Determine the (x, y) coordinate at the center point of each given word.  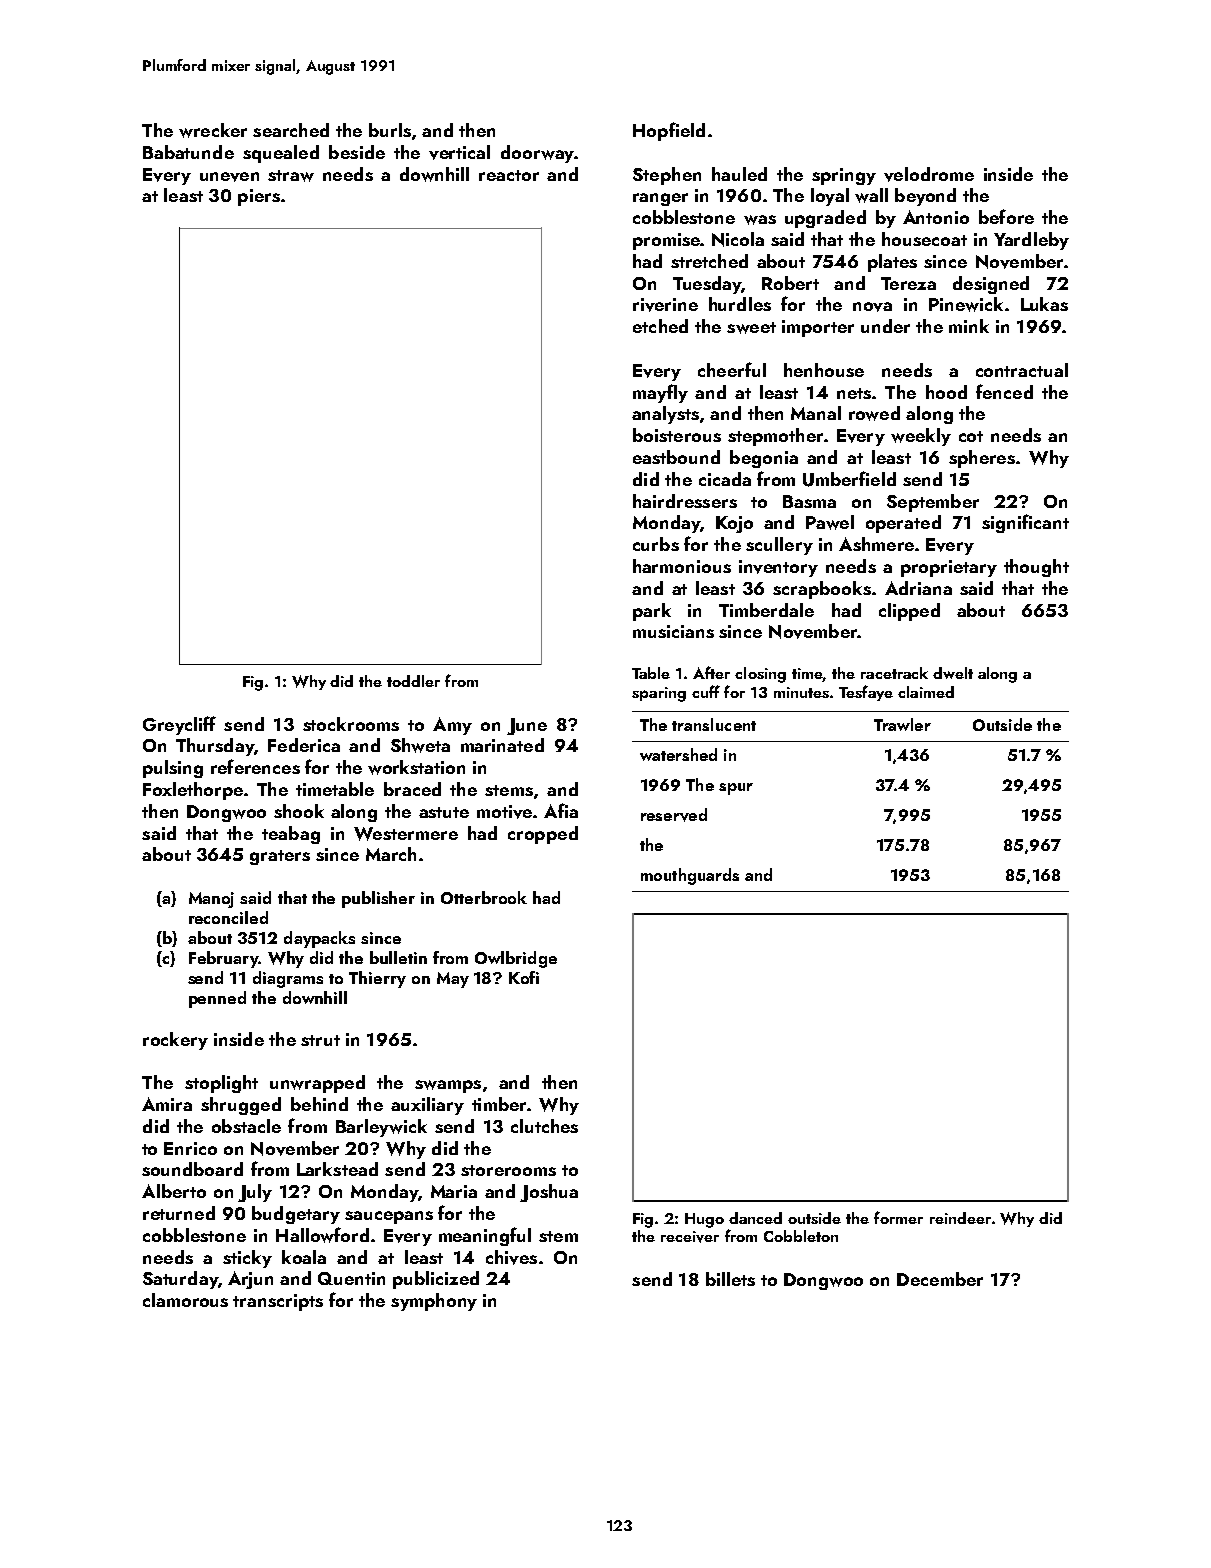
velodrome (929, 174)
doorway (537, 154)
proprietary (949, 568)
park (652, 612)
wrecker (213, 130)
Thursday (215, 747)
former (898, 1217)
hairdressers (685, 501)
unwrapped (317, 1084)
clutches (544, 1126)
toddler (413, 681)
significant (1025, 523)
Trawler (902, 724)
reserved (674, 815)
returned (179, 1213)
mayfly (660, 393)
